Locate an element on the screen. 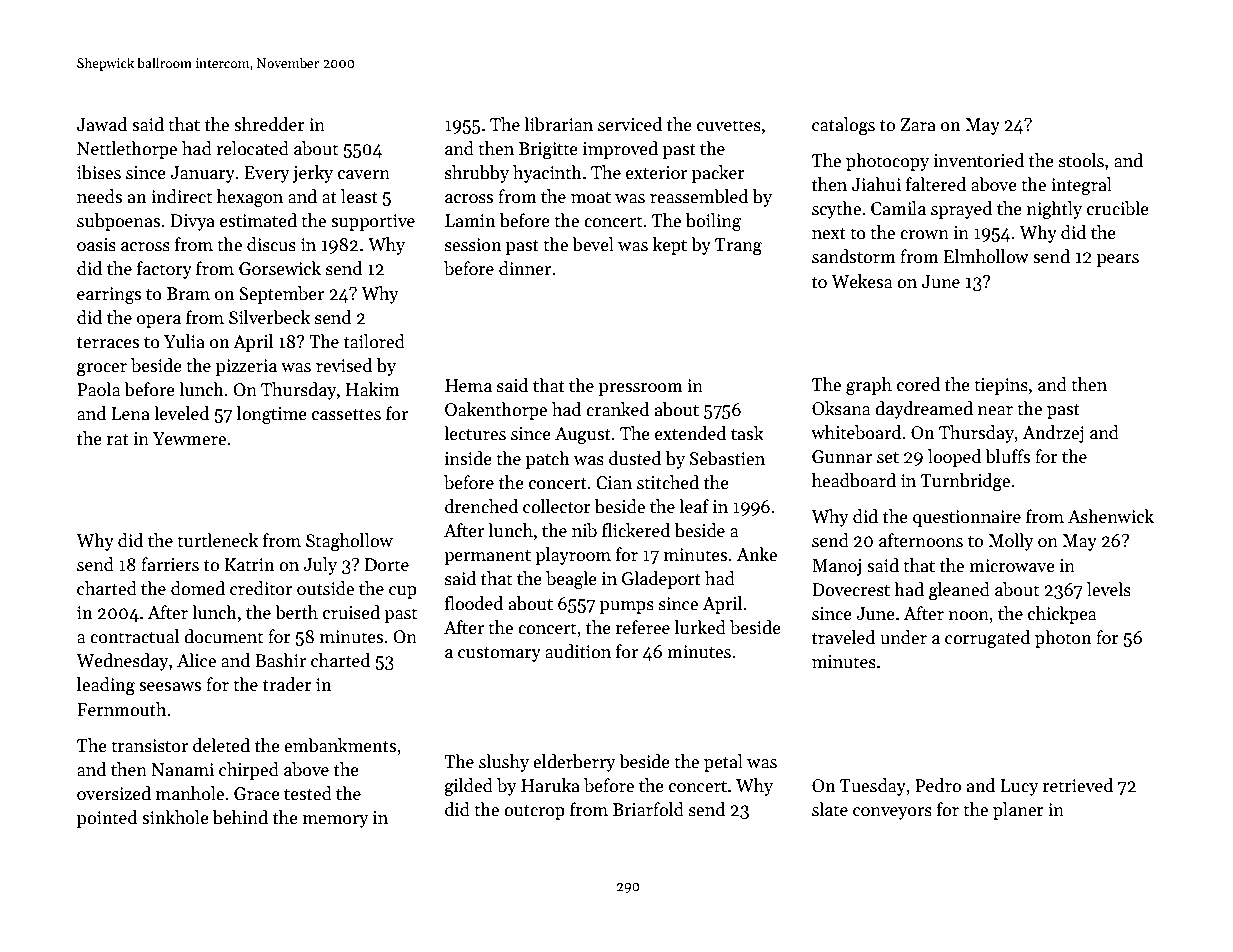  planer is located at coordinates (1018, 811).
